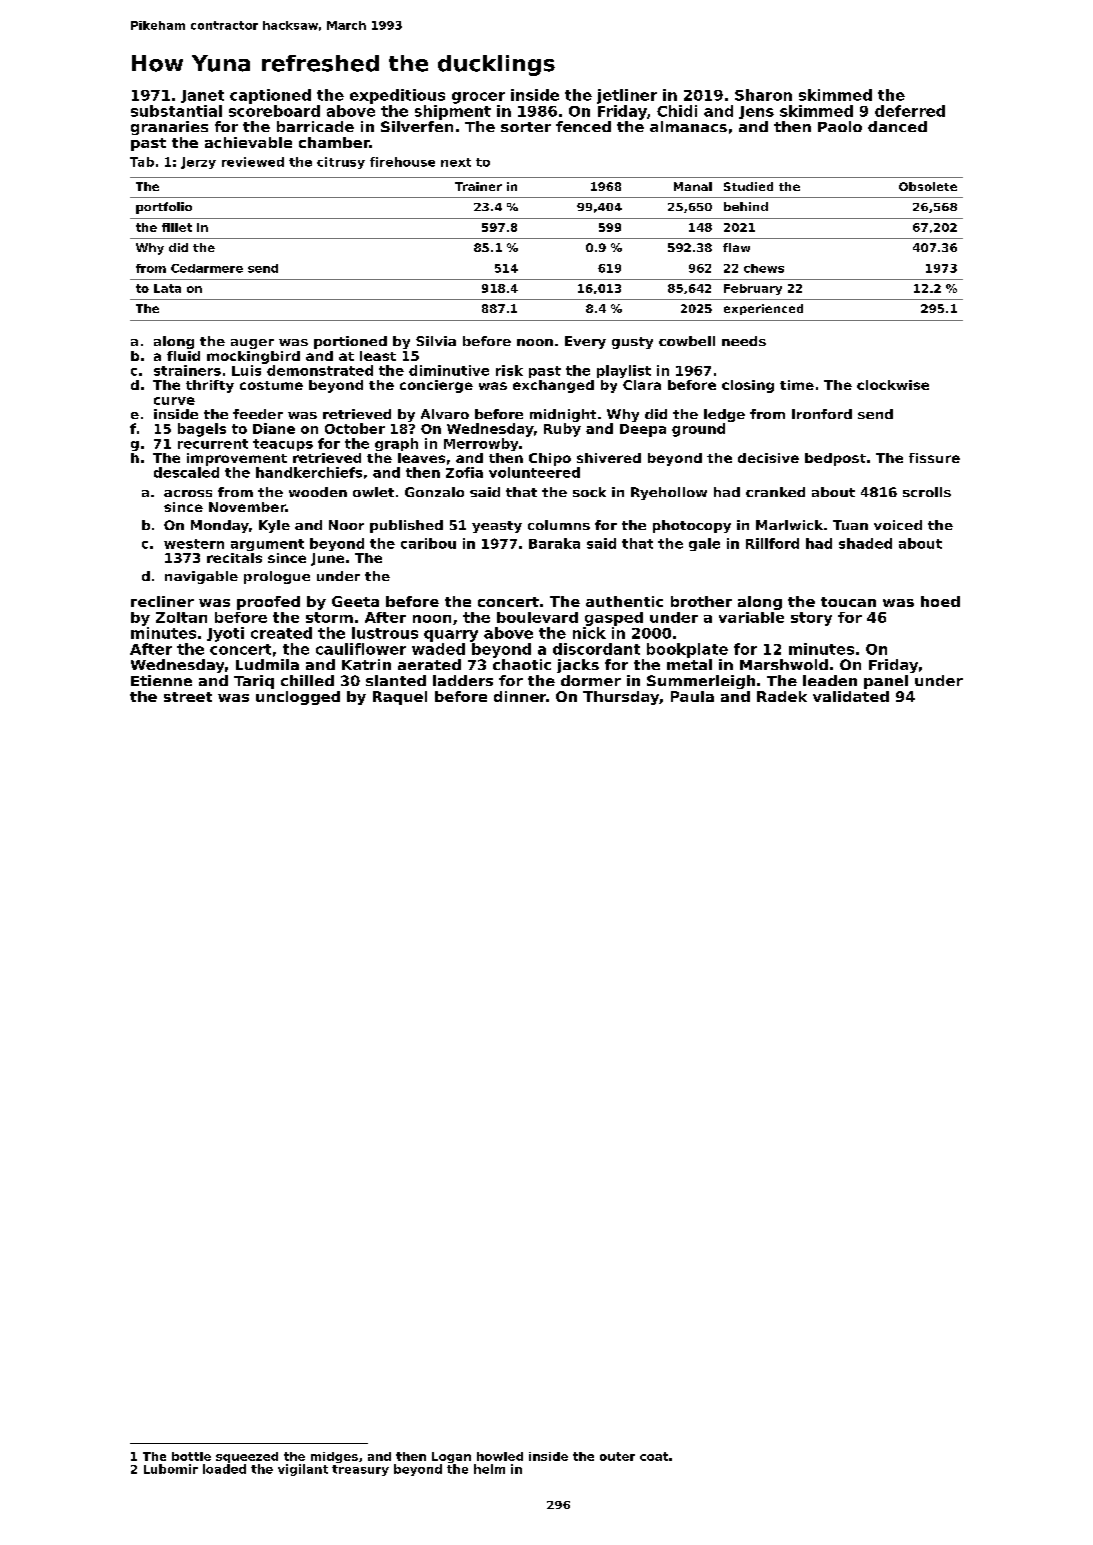 The image size is (1093, 1545). Describe the element at coordinates (910, 111) in the screenshot. I see `deferred` at that location.
